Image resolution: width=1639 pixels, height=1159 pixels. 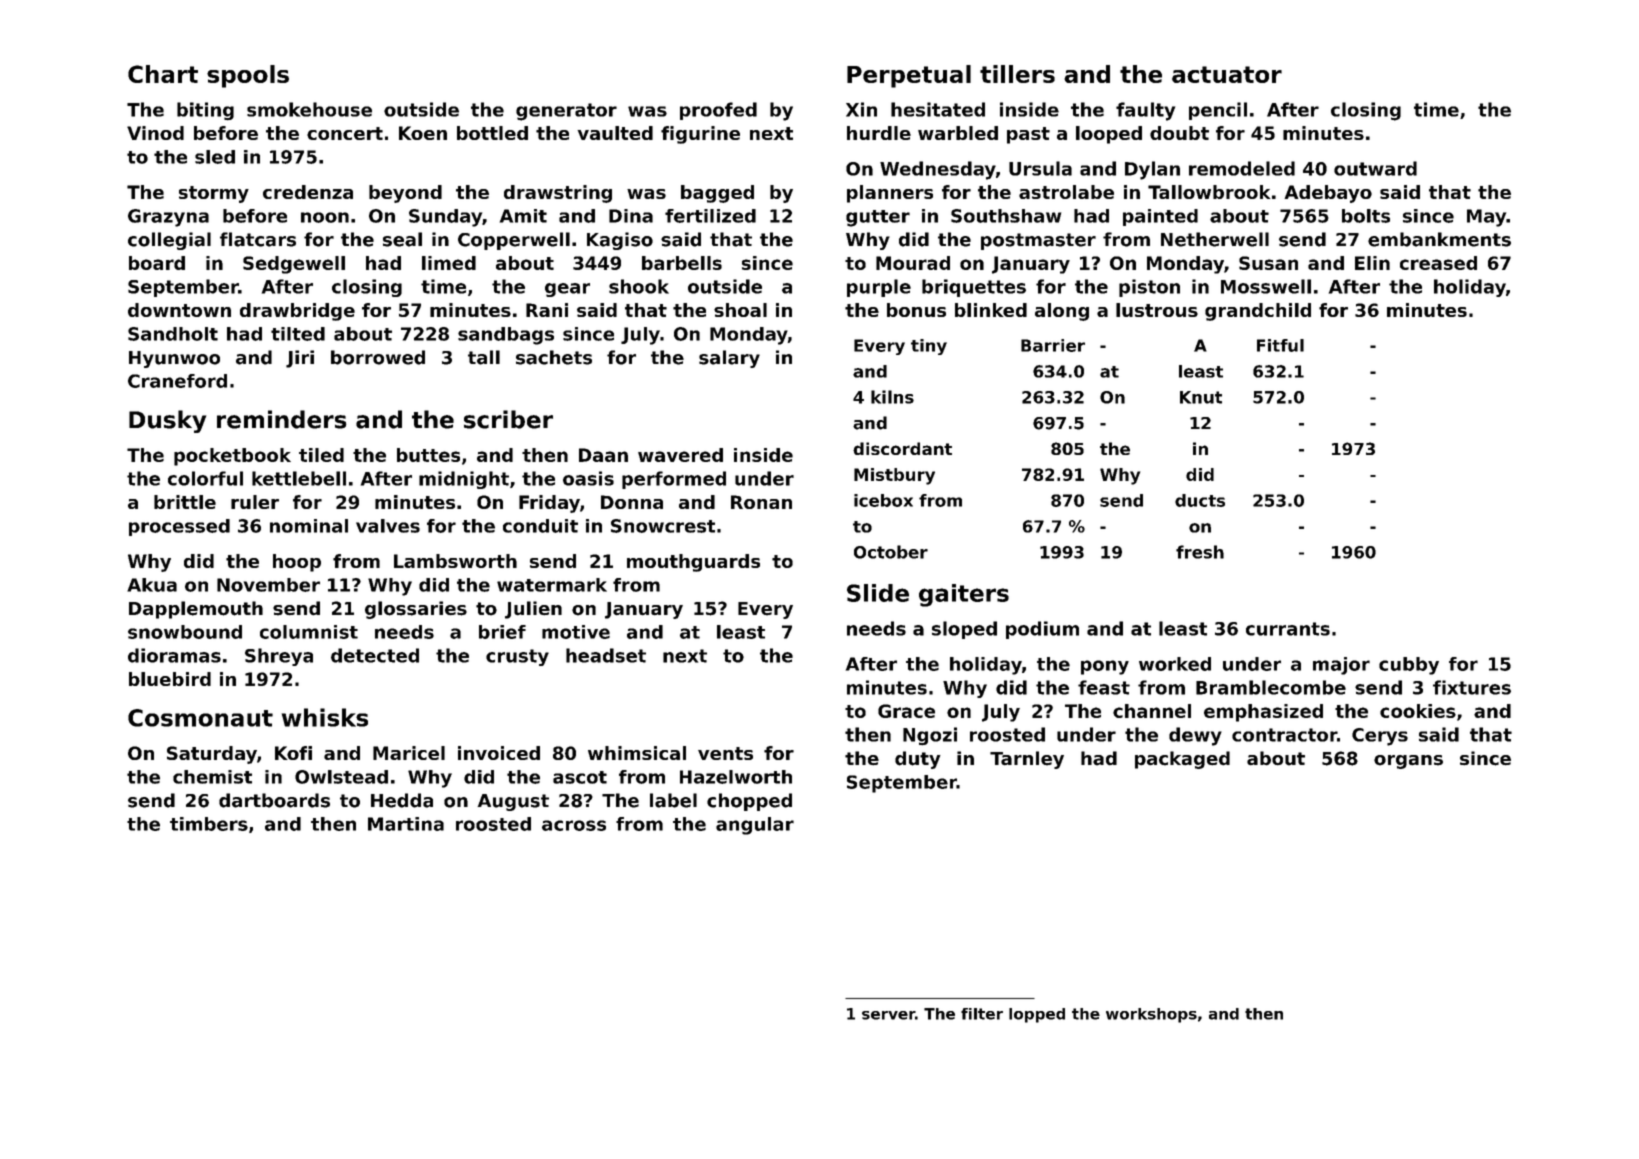 I want to click on borrowed, so click(x=378, y=357).
